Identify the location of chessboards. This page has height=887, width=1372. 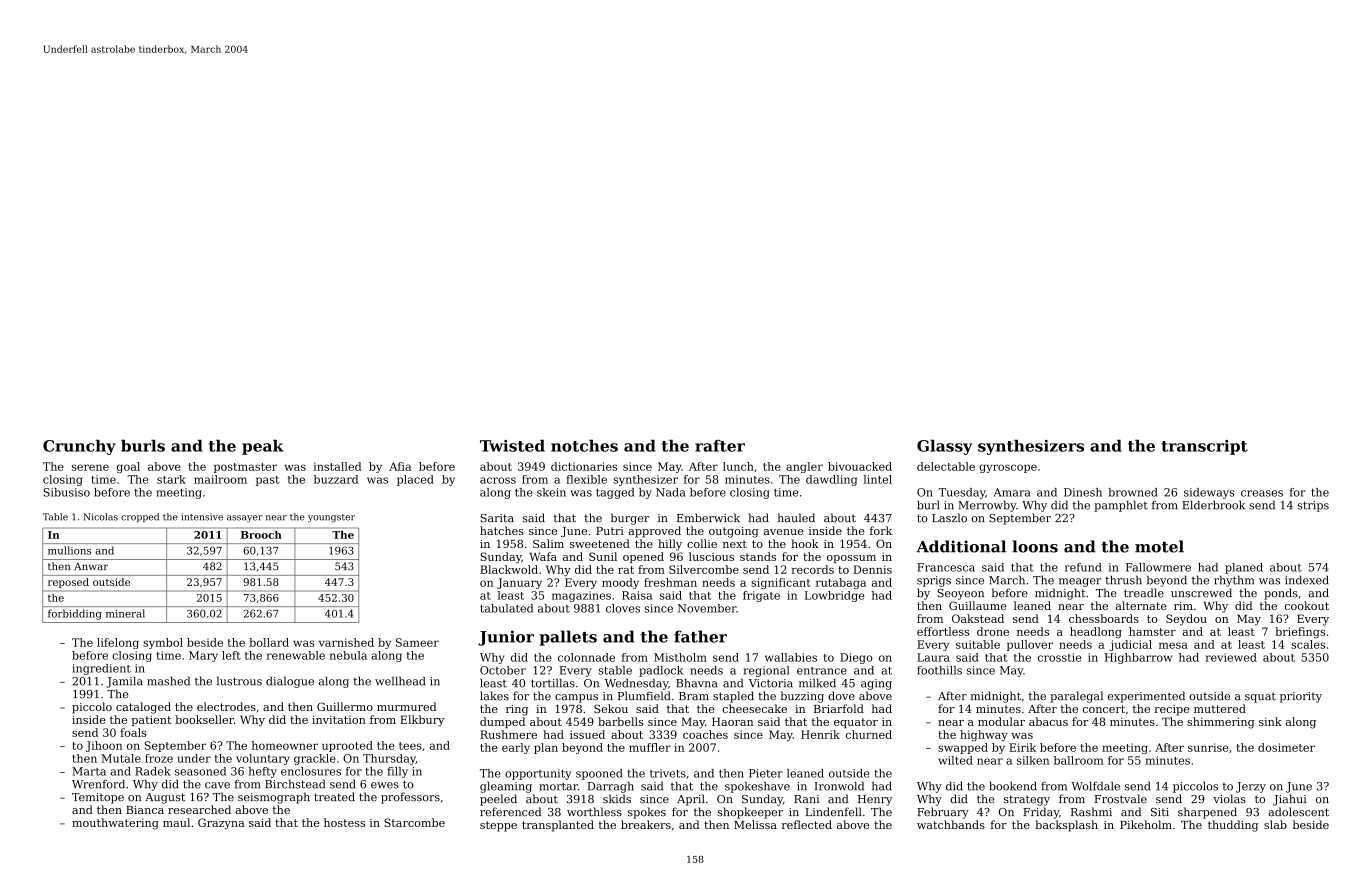
(1104, 618).
